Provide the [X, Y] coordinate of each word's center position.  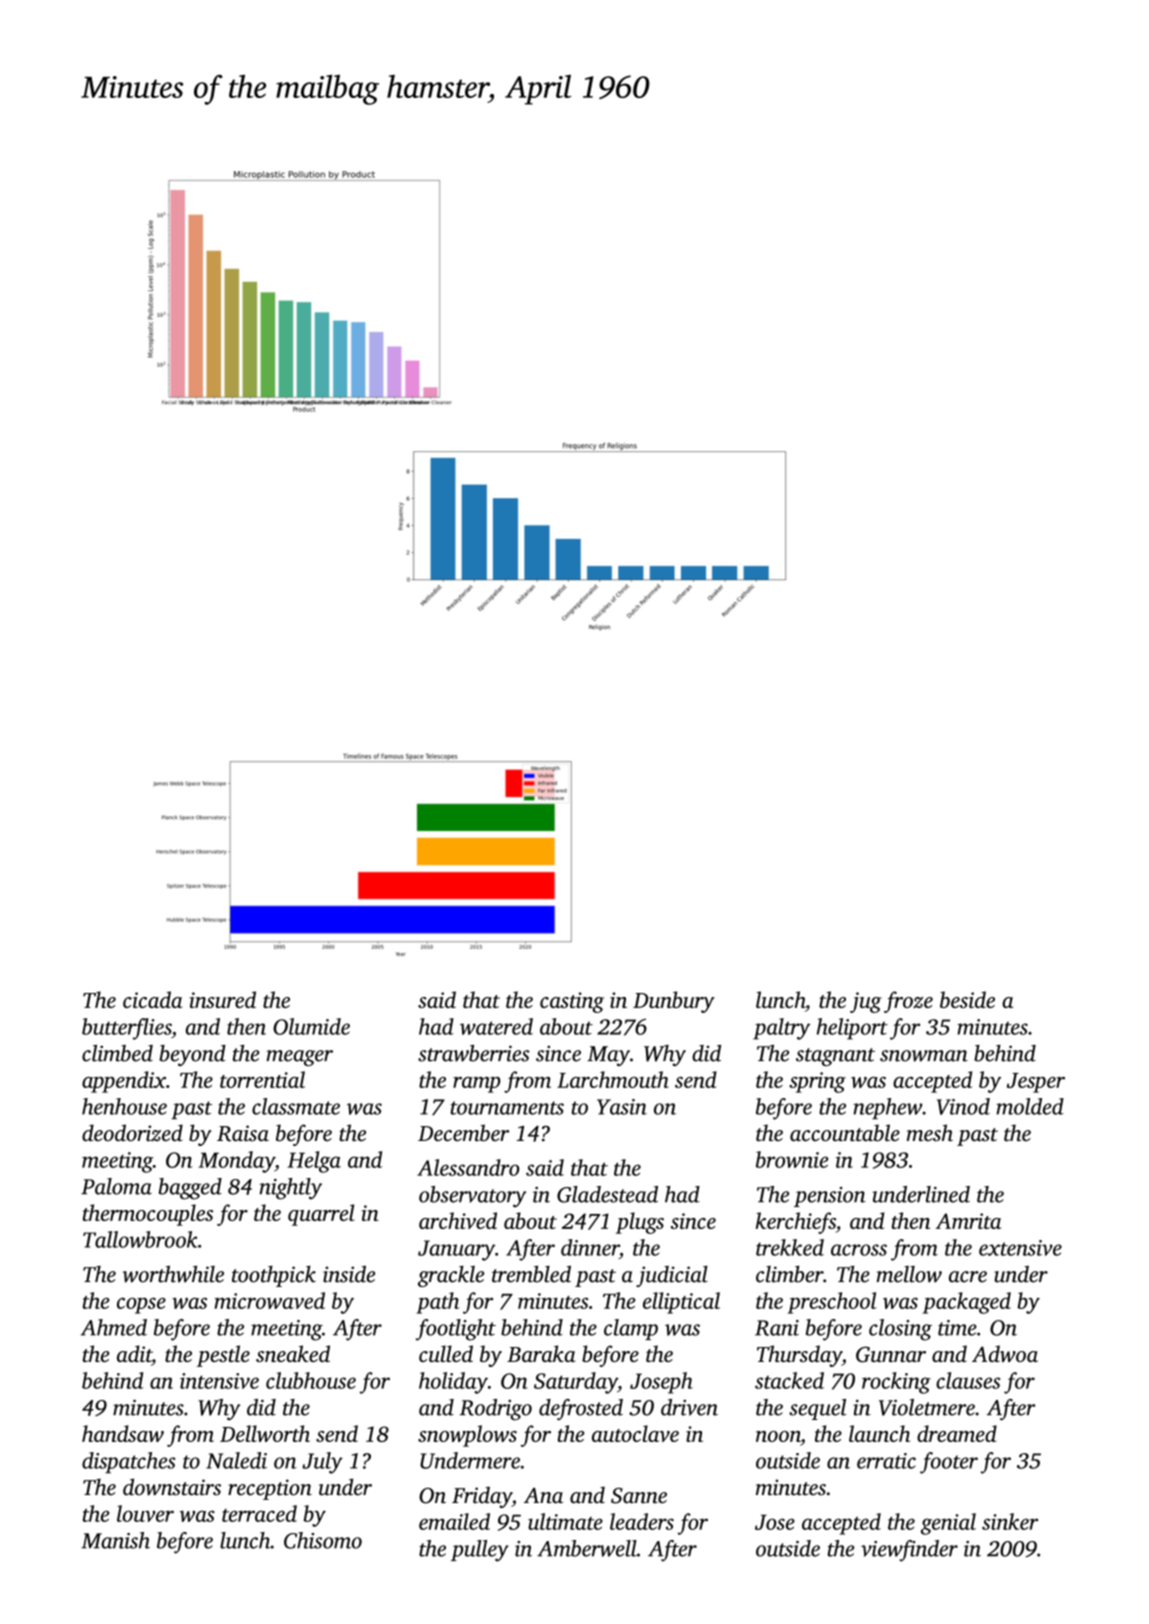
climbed [117, 1053]
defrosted [581, 1409]
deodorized [132, 1133]
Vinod [963, 1106]
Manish [115, 1540]
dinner [590, 1247]
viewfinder [909, 1551]
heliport [852, 1029]
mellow [909, 1274]
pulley [480, 1551]
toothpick [274, 1276]
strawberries [474, 1053]
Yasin [622, 1107]
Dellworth [265, 1433]
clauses [968, 1380]
